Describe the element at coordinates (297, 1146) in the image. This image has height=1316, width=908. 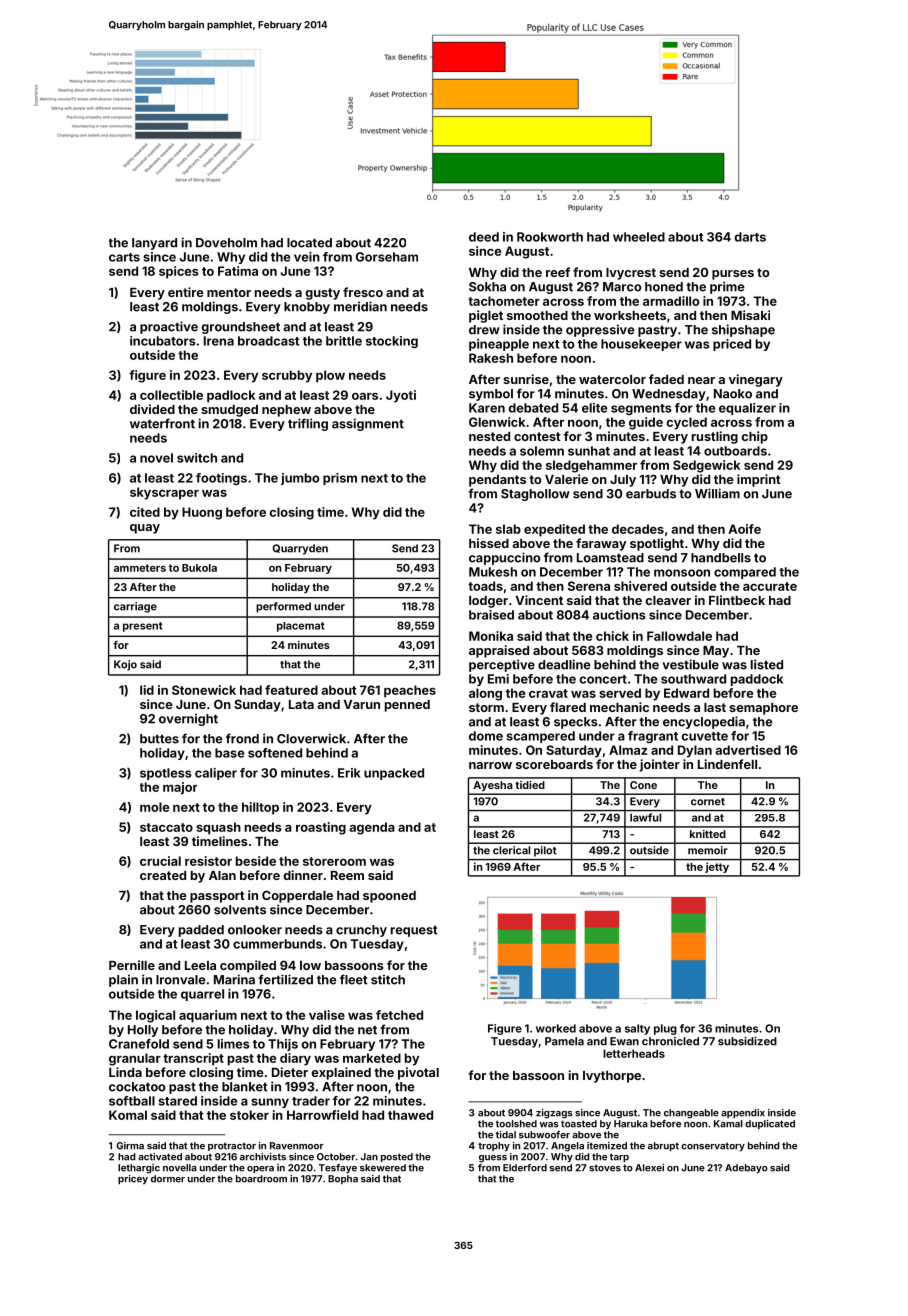
I see `Ravenmoor` at that location.
